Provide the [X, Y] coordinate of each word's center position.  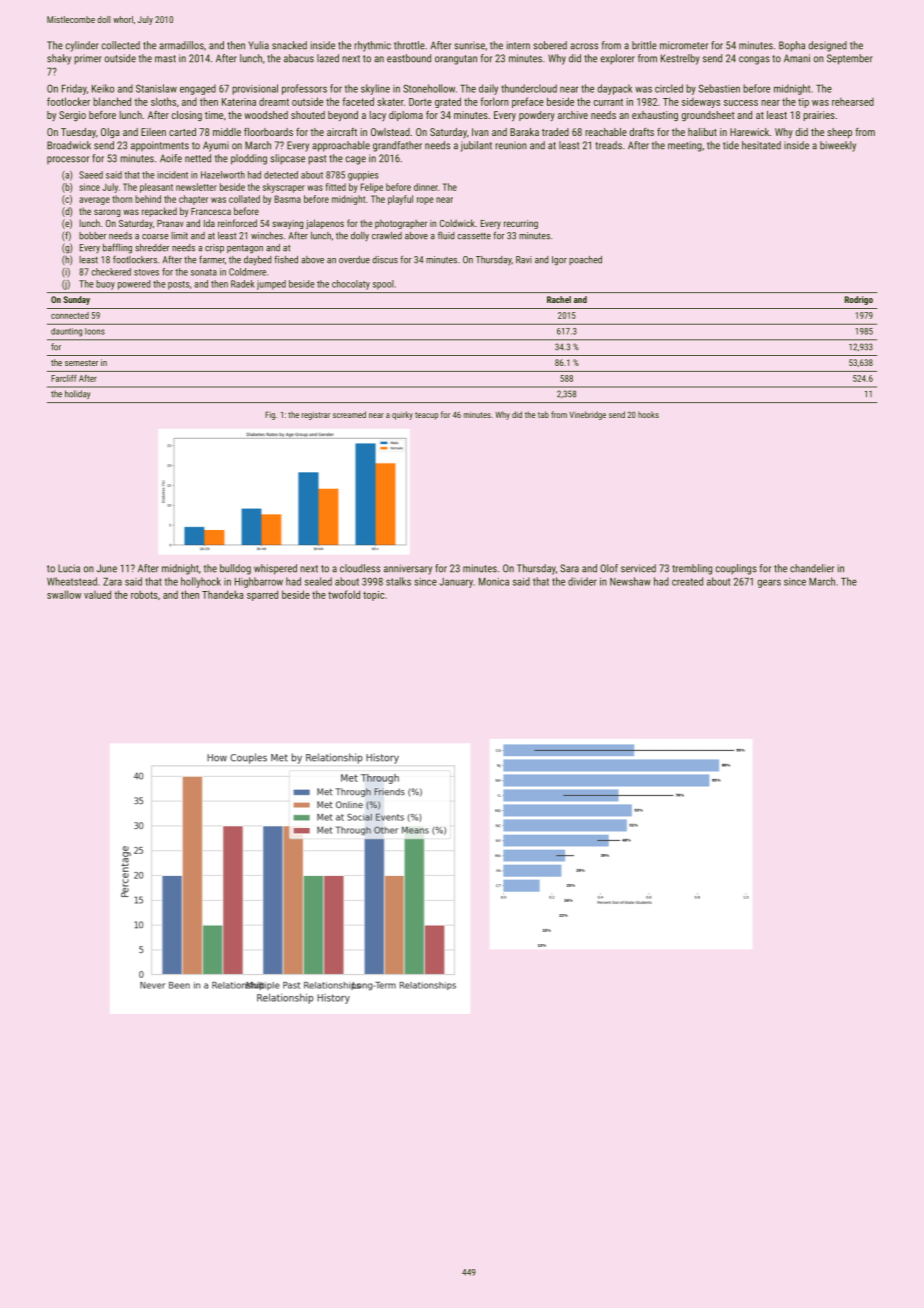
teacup [426, 416]
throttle [409, 45]
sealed [318, 581]
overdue [354, 260]
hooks [648, 414]
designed [827, 46]
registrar [316, 416]
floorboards [268, 132]
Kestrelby [680, 59]
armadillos [181, 45]
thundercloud [529, 88]
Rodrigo [859, 300]
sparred [262, 595]
